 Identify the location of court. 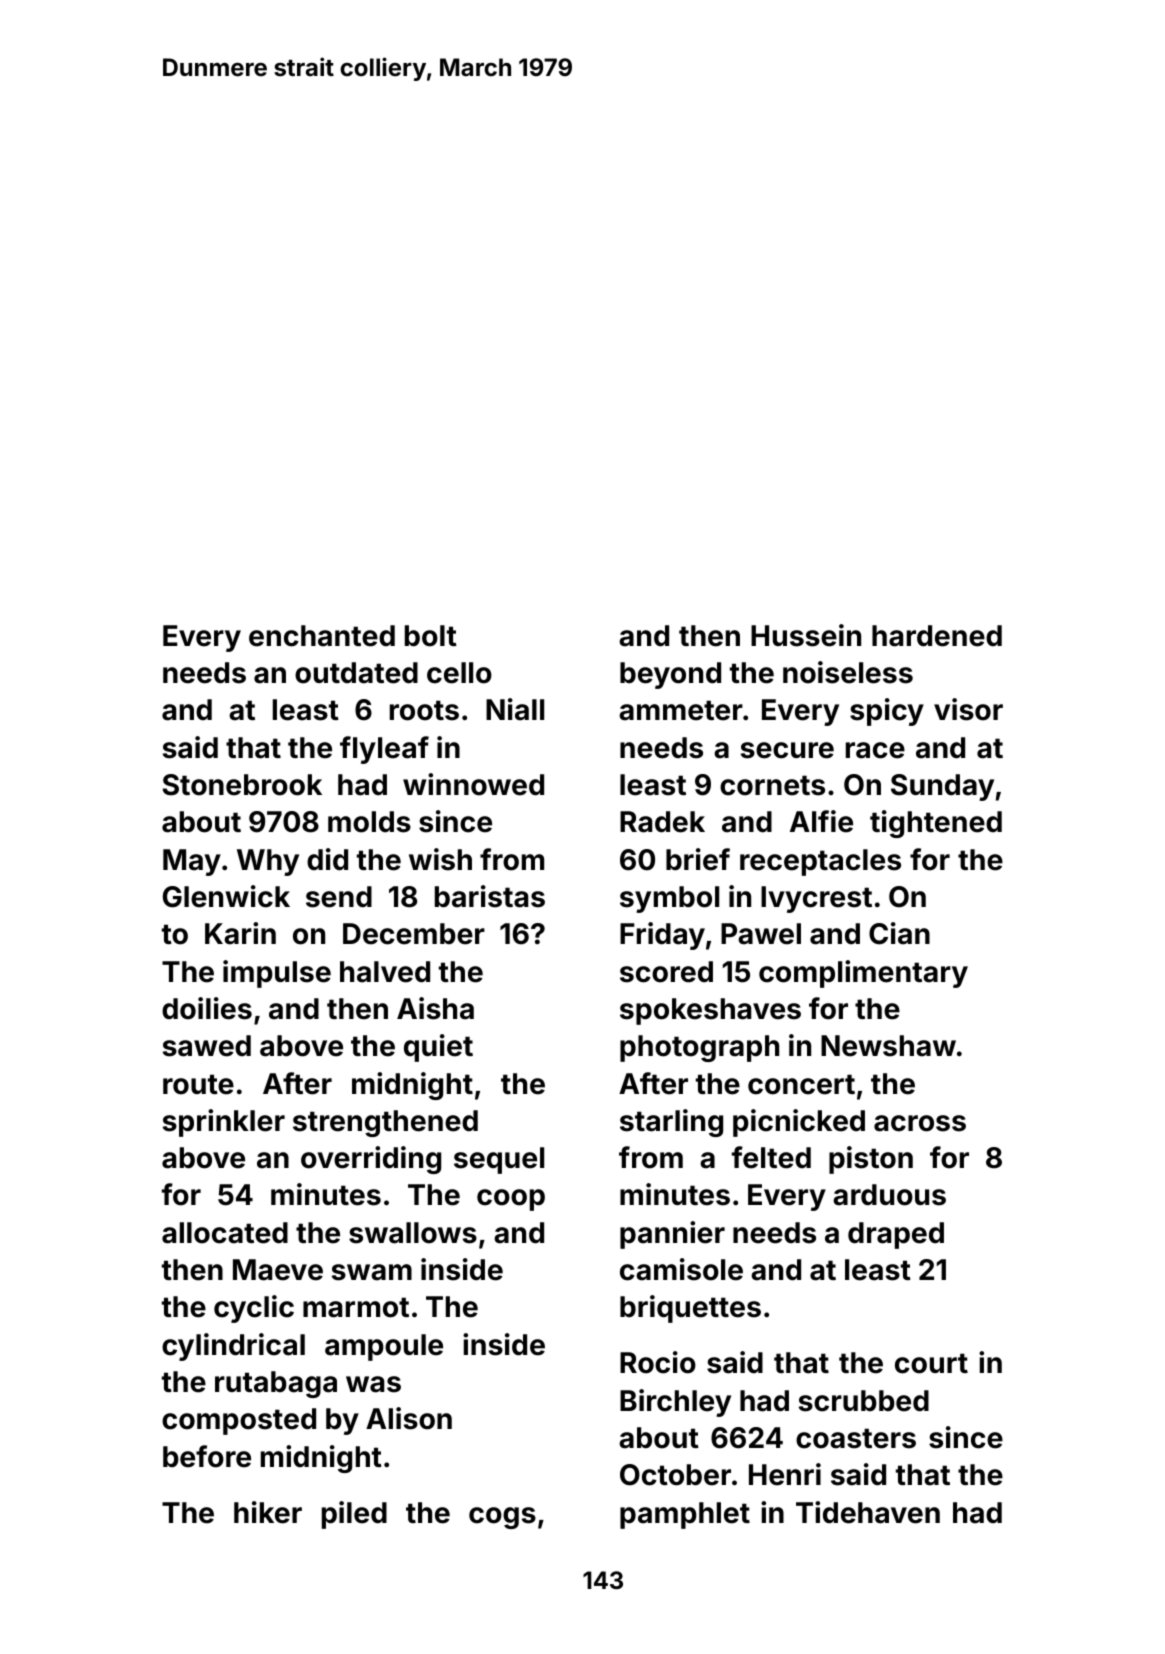
(931, 1363).
